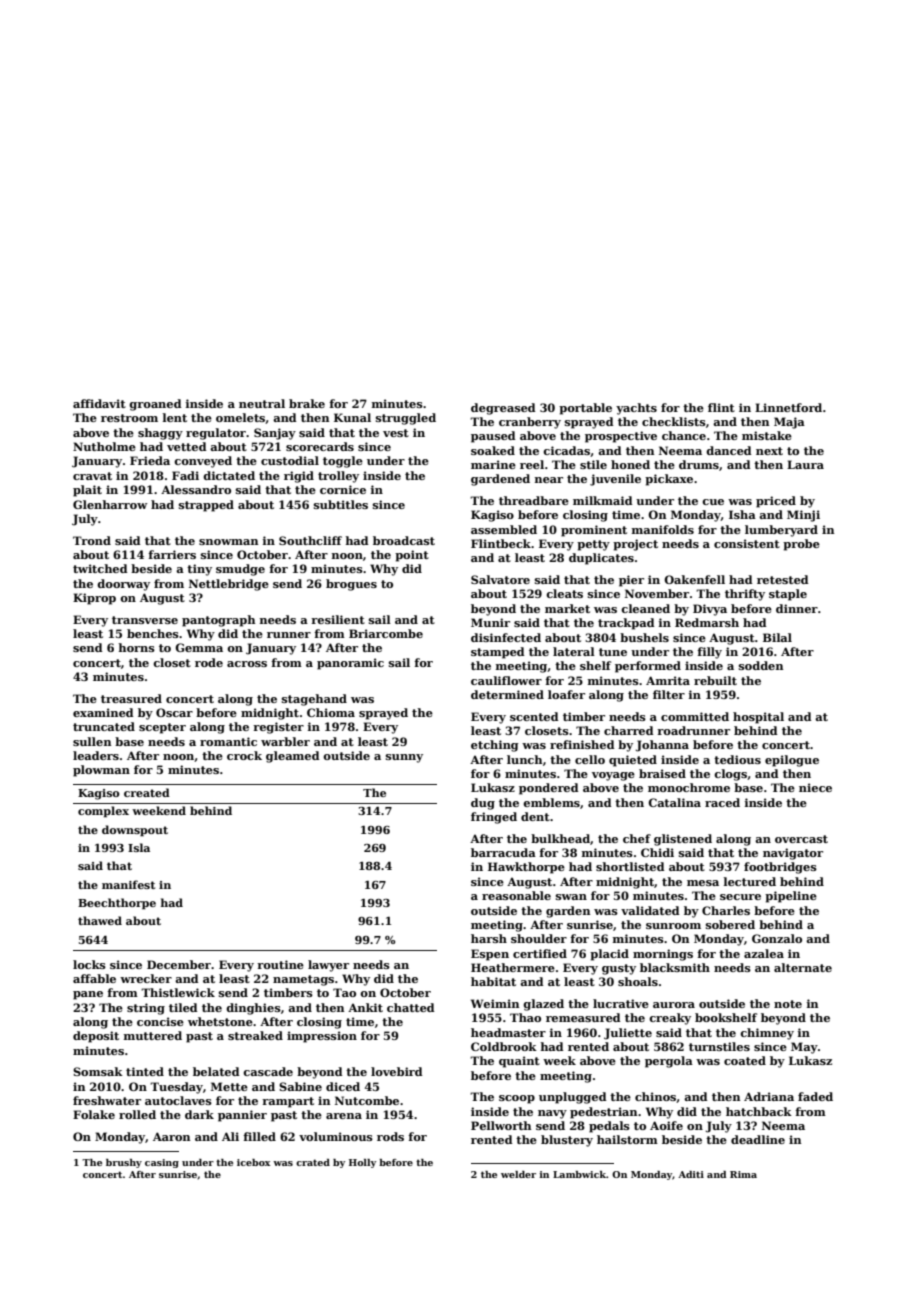  What do you see at coordinates (136, 647) in the page?
I see `horns` at bounding box center [136, 647].
